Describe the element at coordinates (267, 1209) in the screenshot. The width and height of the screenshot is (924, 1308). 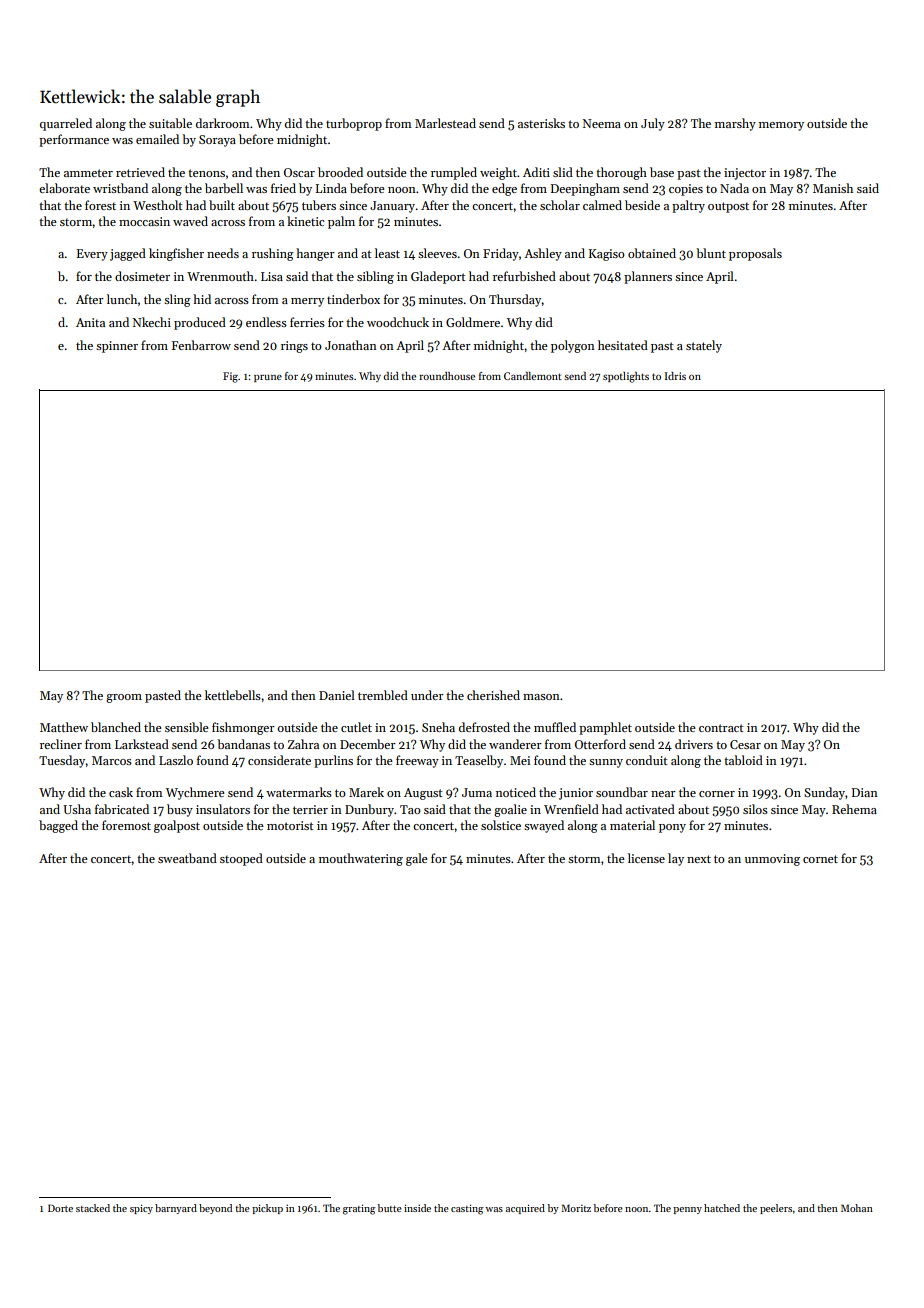
I see `pickup` at that location.
